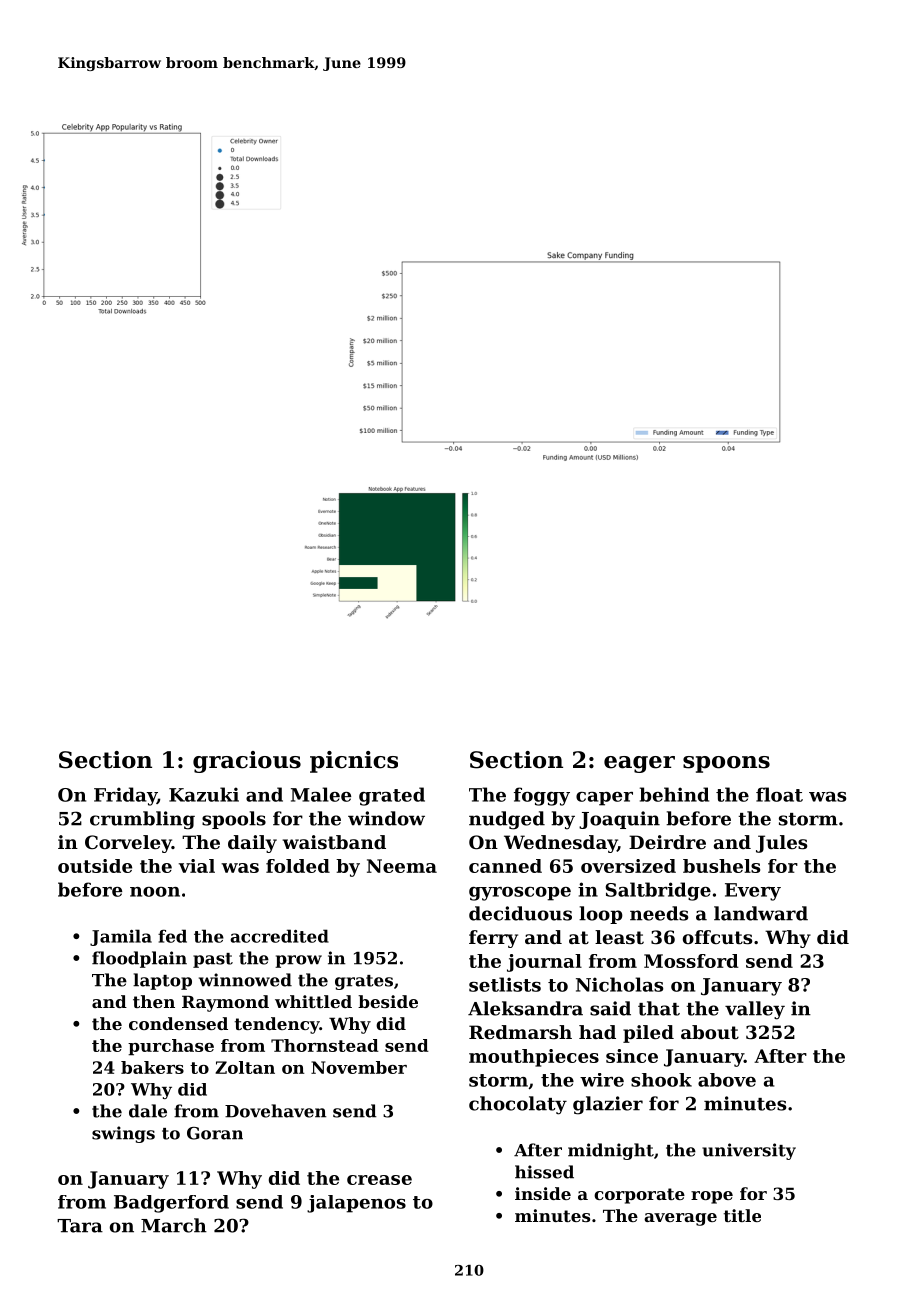 This screenshot has width=908, height=1316. Describe the element at coordinates (215, 1133) in the screenshot. I see `Goran` at that location.
